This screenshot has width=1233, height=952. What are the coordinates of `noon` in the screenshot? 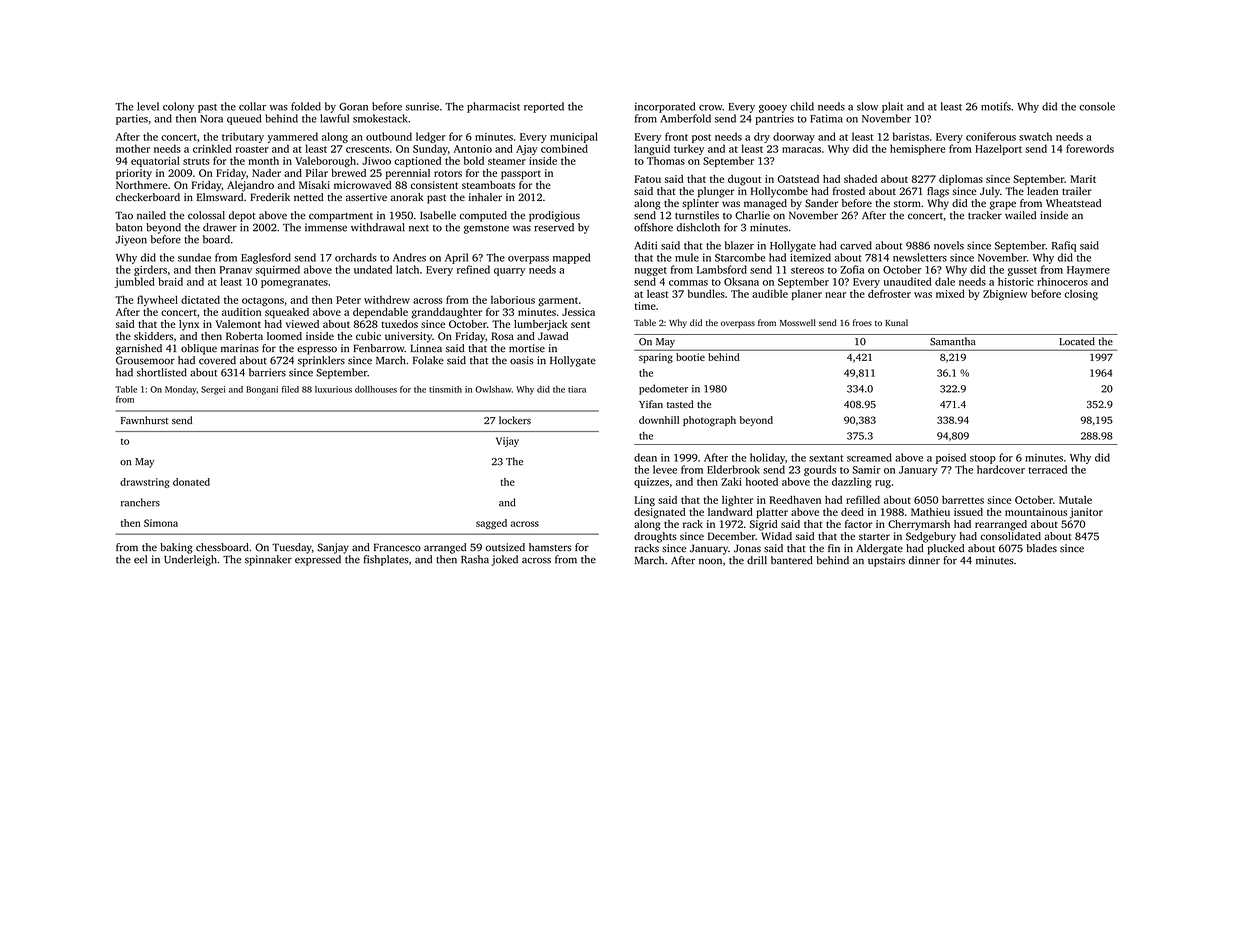 It's located at (710, 561).
